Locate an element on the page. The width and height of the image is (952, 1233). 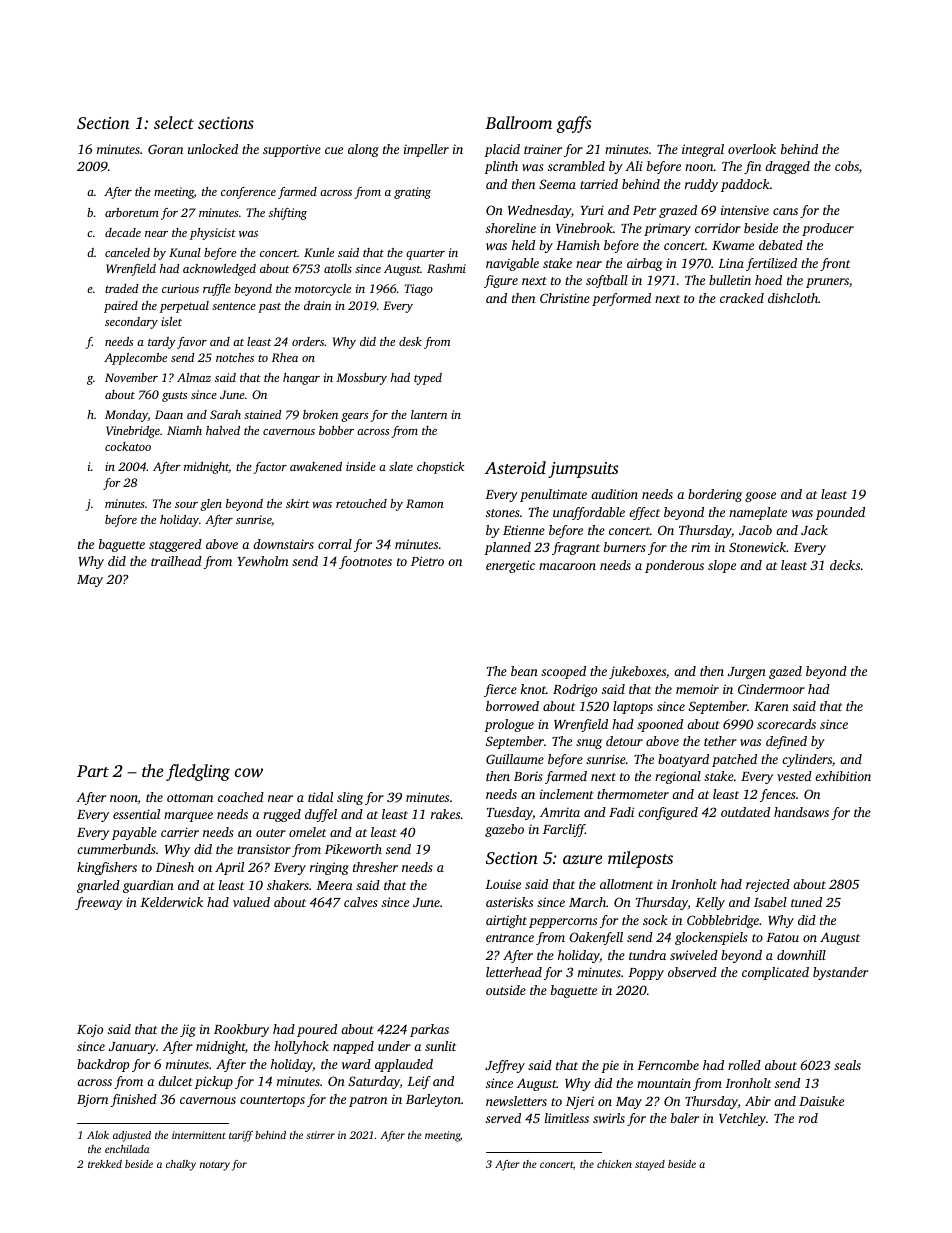
fierce is located at coordinates (500, 690).
